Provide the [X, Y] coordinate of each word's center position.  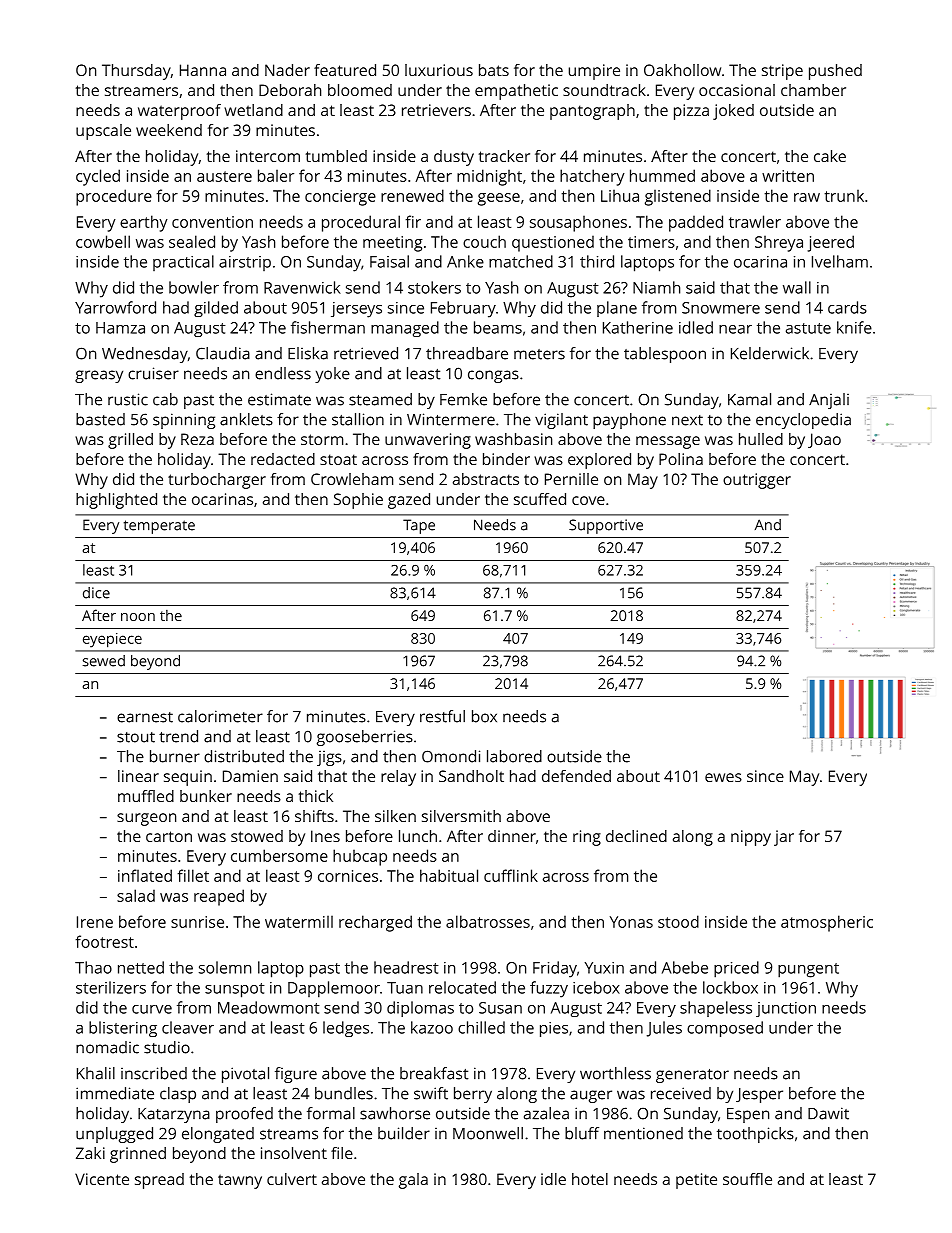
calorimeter [220, 716]
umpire [594, 72]
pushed [835, 72]
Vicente [102, 1179]
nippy [751, 838]
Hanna [203, 70]
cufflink [511, 875]
